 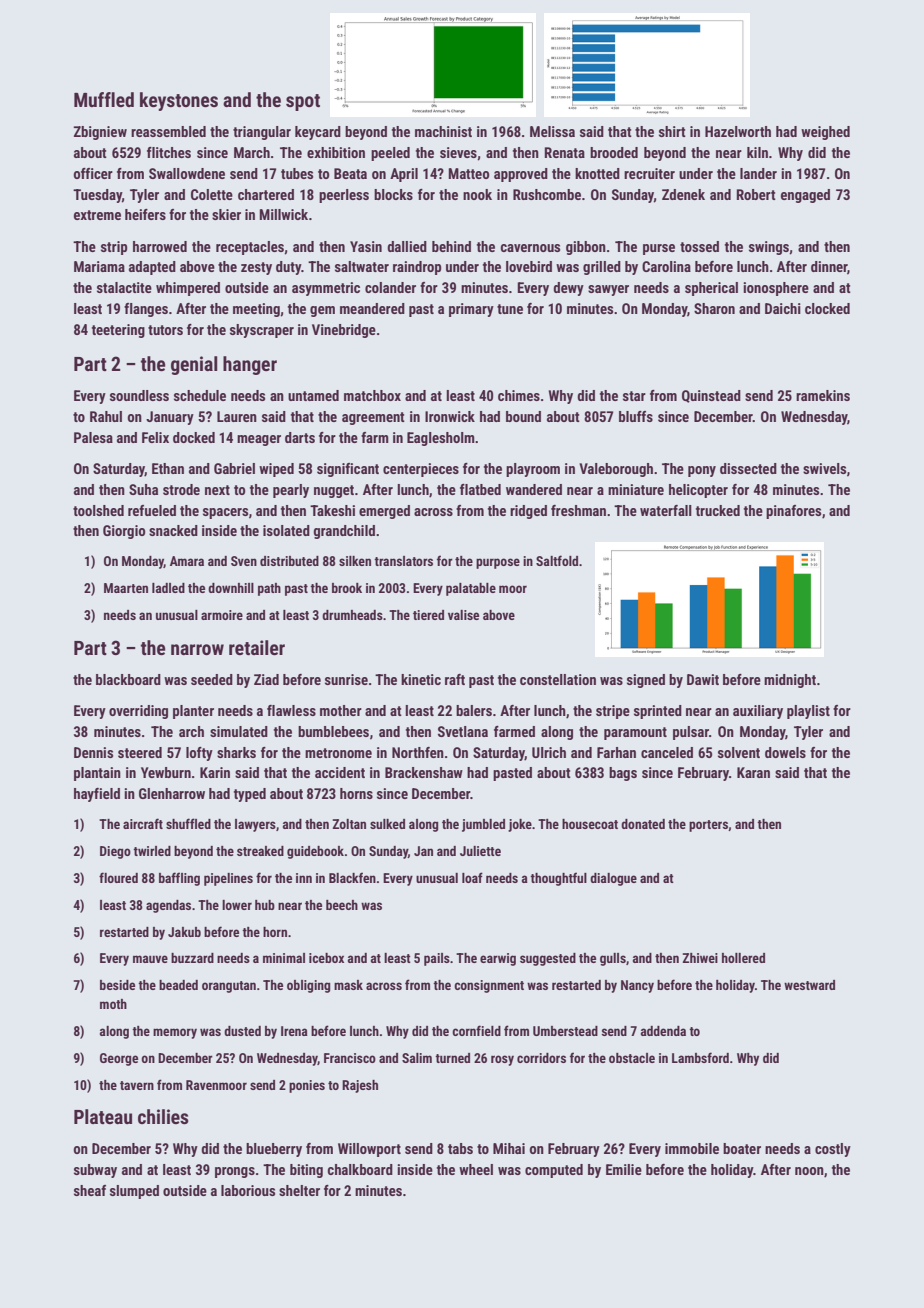 What do you see at coordinates (248, 1190) in the screenshot?
I see `laborious` at bounding box center [248, 1190].
